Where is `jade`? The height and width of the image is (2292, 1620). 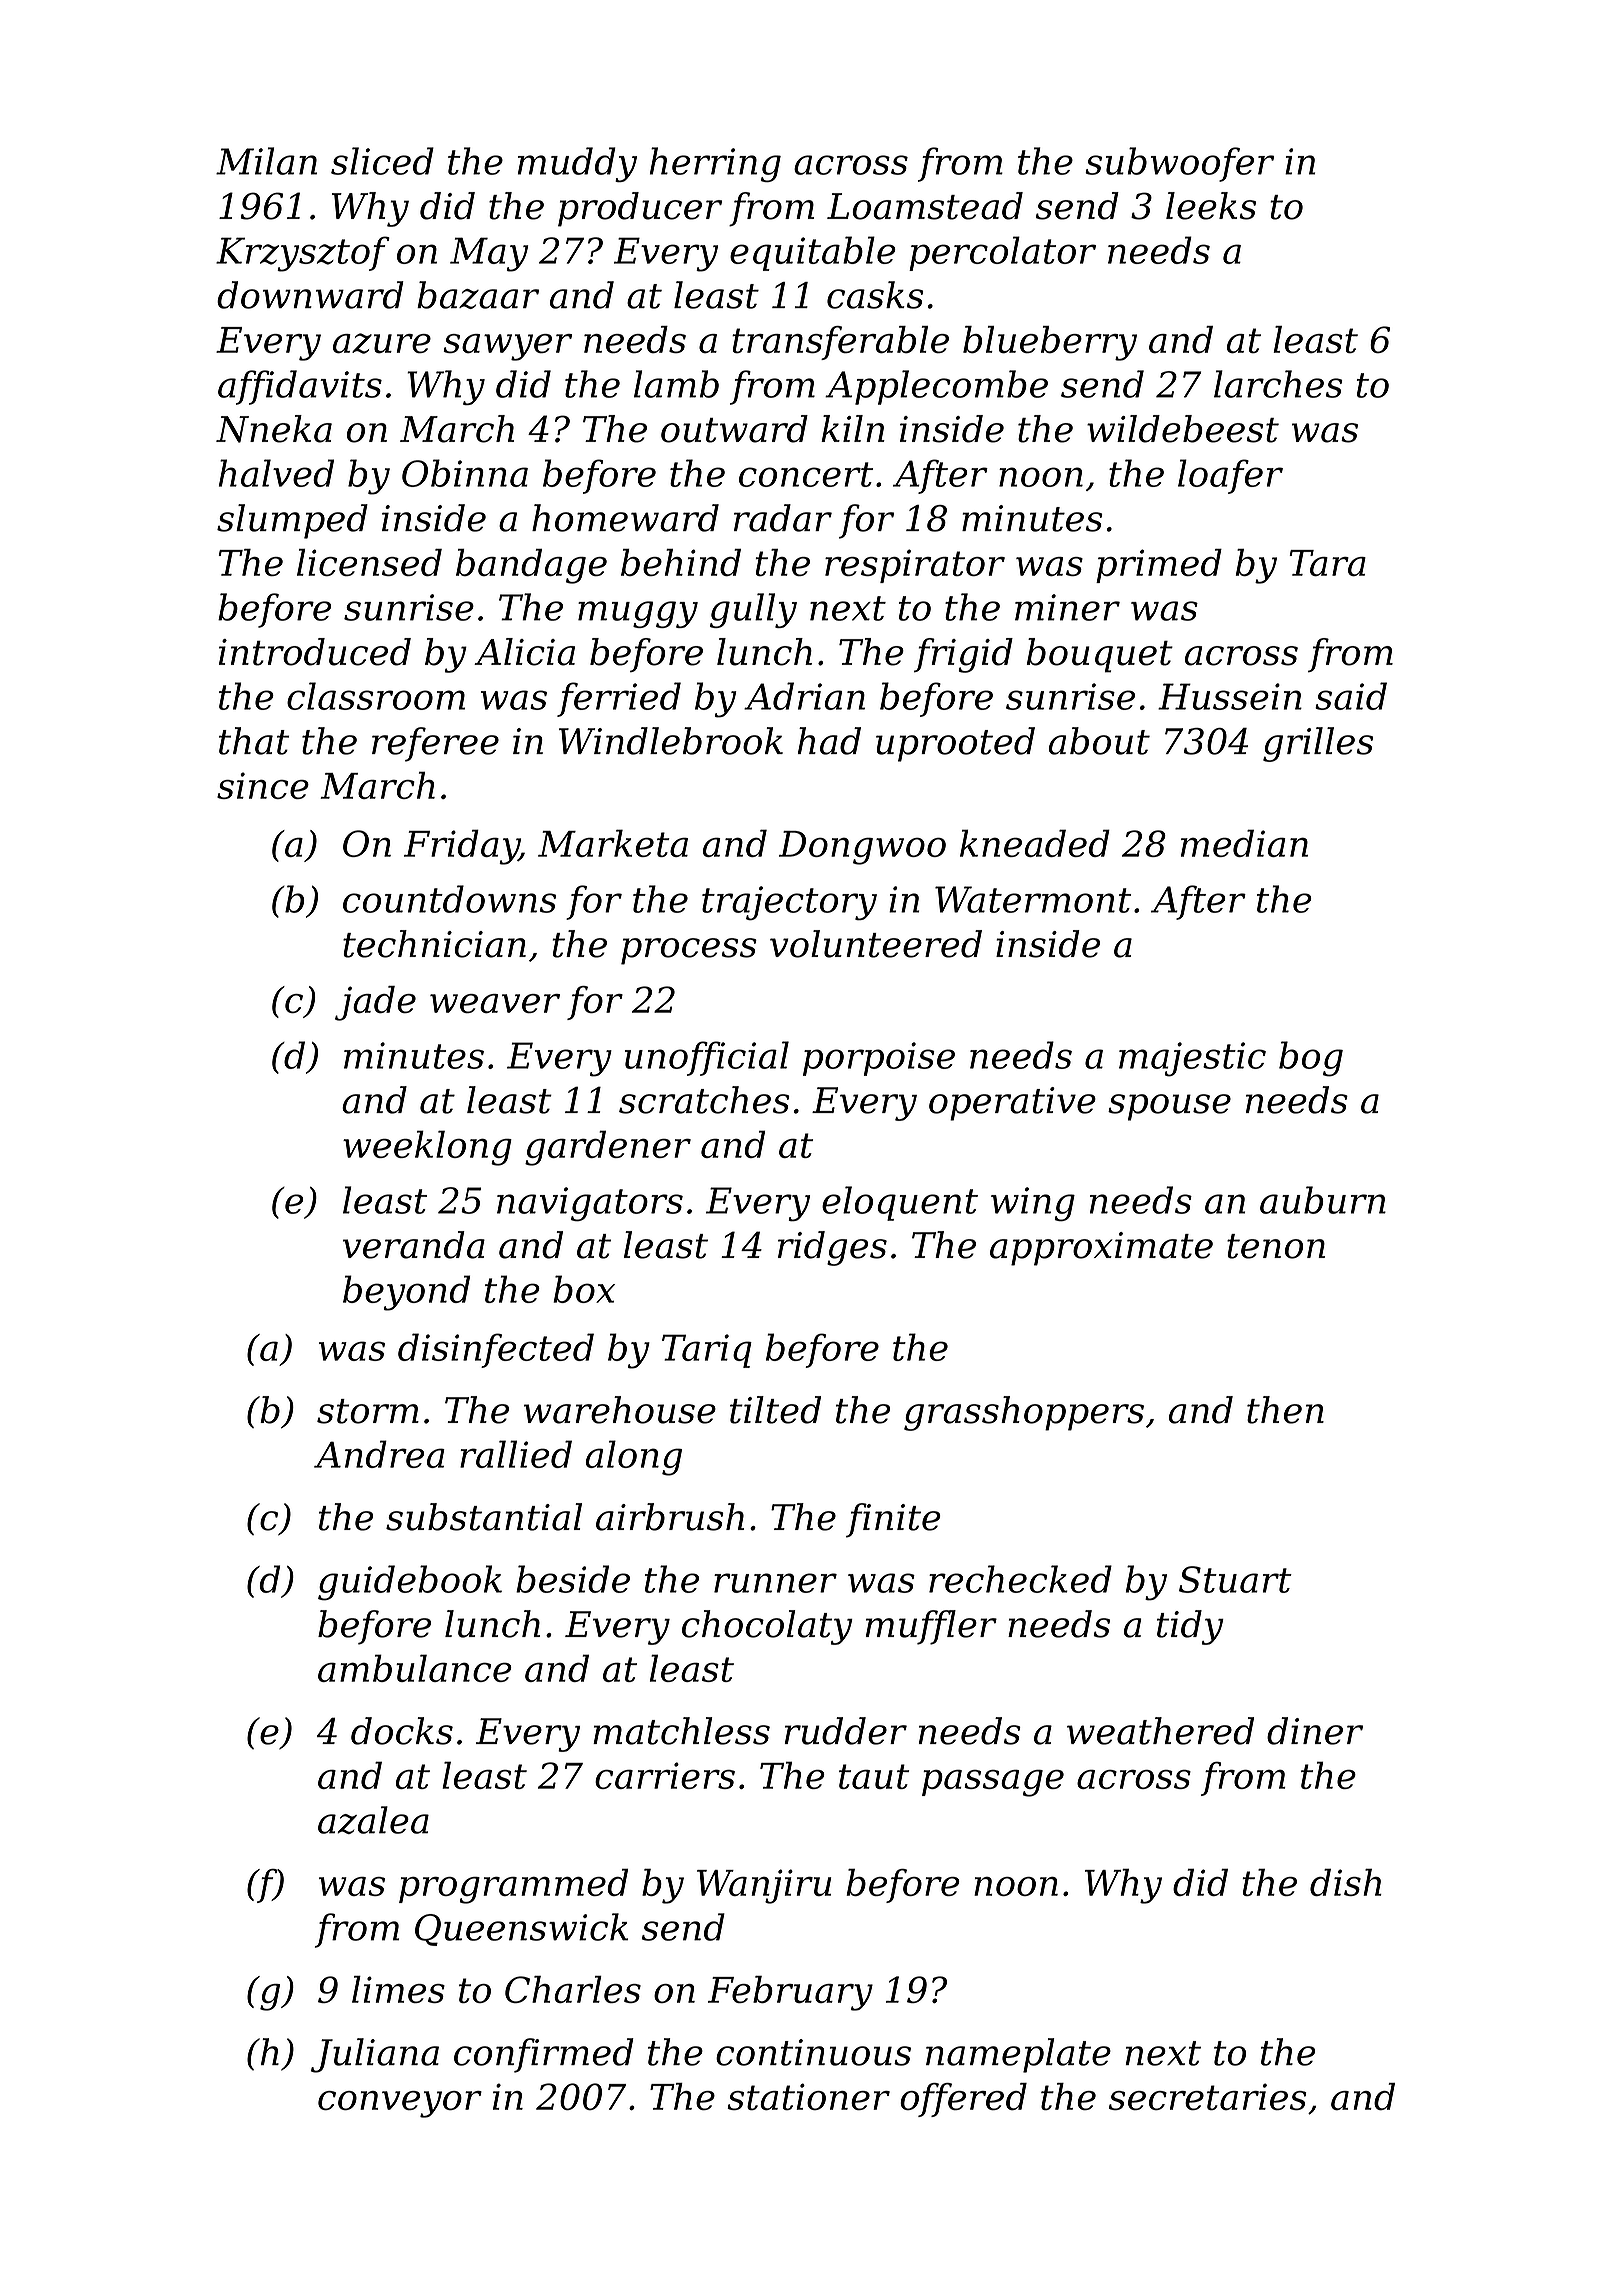 jade is located at coordinates (375, 1003).
